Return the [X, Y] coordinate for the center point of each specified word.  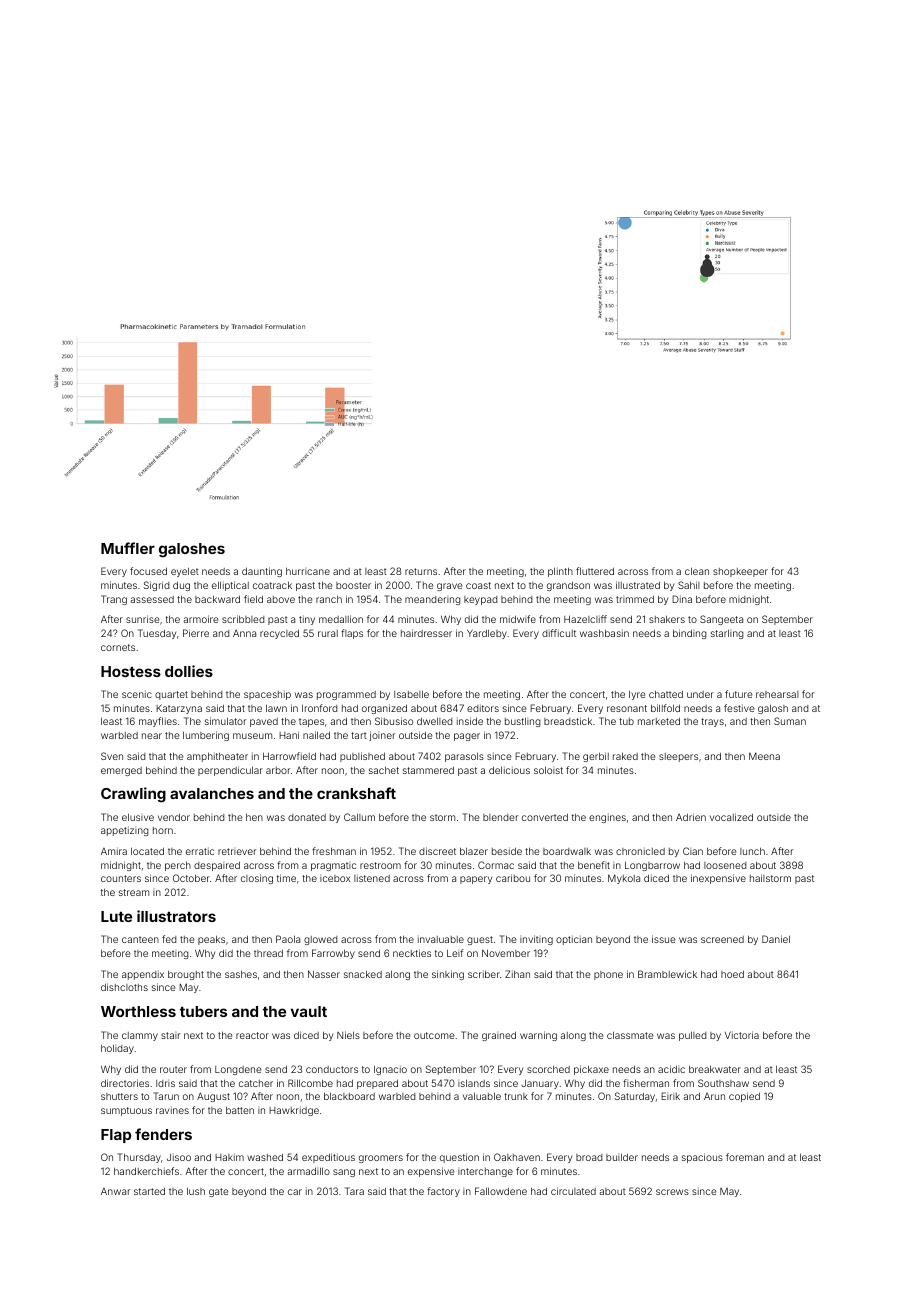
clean [697, 571]
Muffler [128, 548]
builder [622, 1157]
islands [474, 1083]
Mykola [624, 879]
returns [421, 571]
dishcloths [124, 987]
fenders [163, 1134]
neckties [412, 953]
